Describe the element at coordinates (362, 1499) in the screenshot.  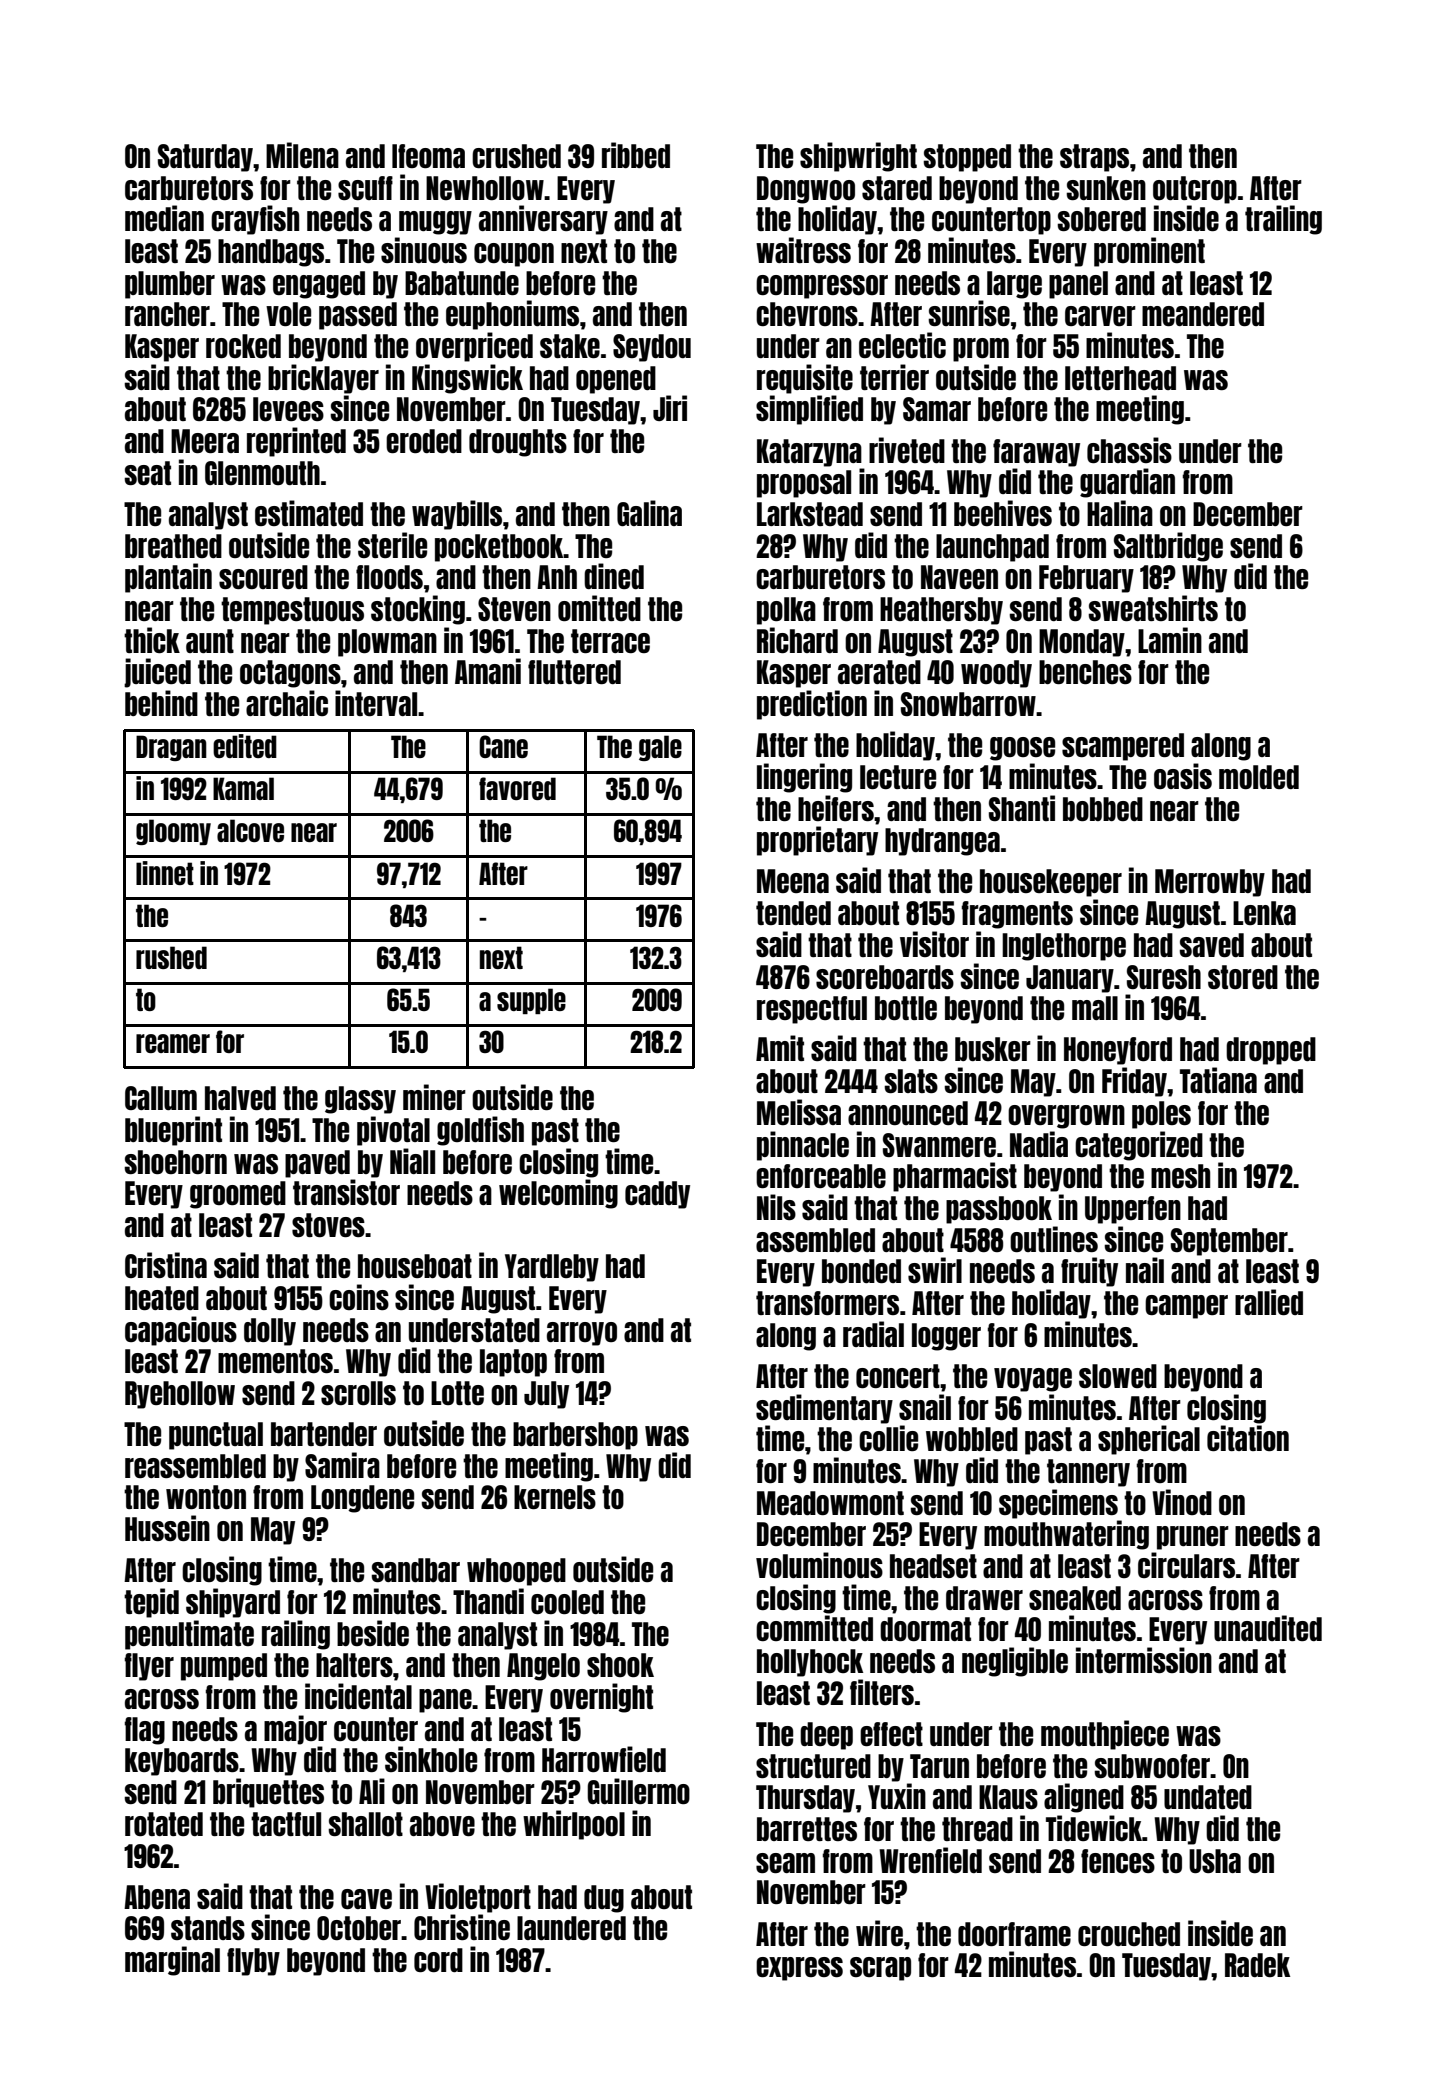
I see `Longdene` at that location.
